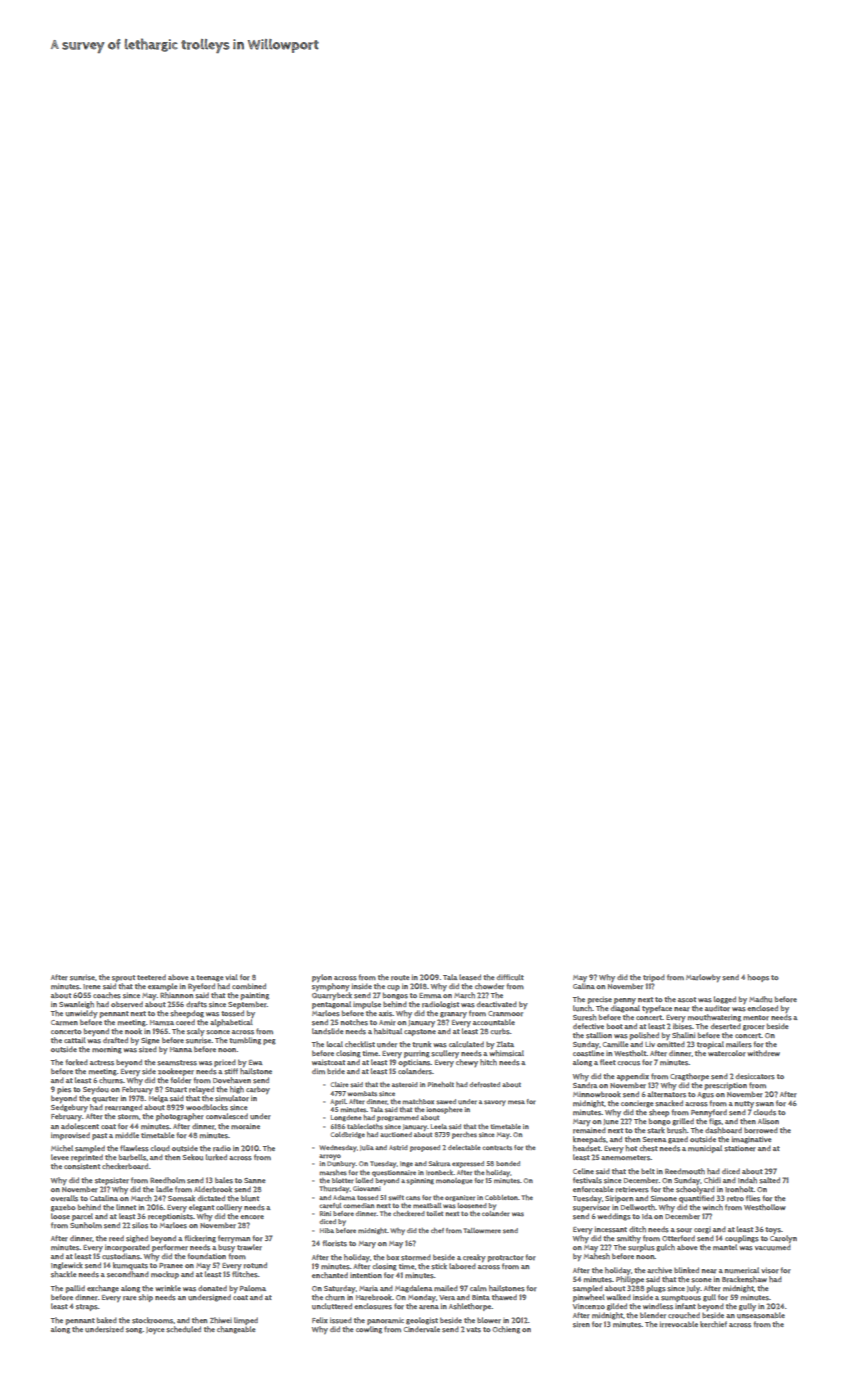  Describe the element at coordinates (334, 1243) in the screenshot. I see `florists` at that location.
